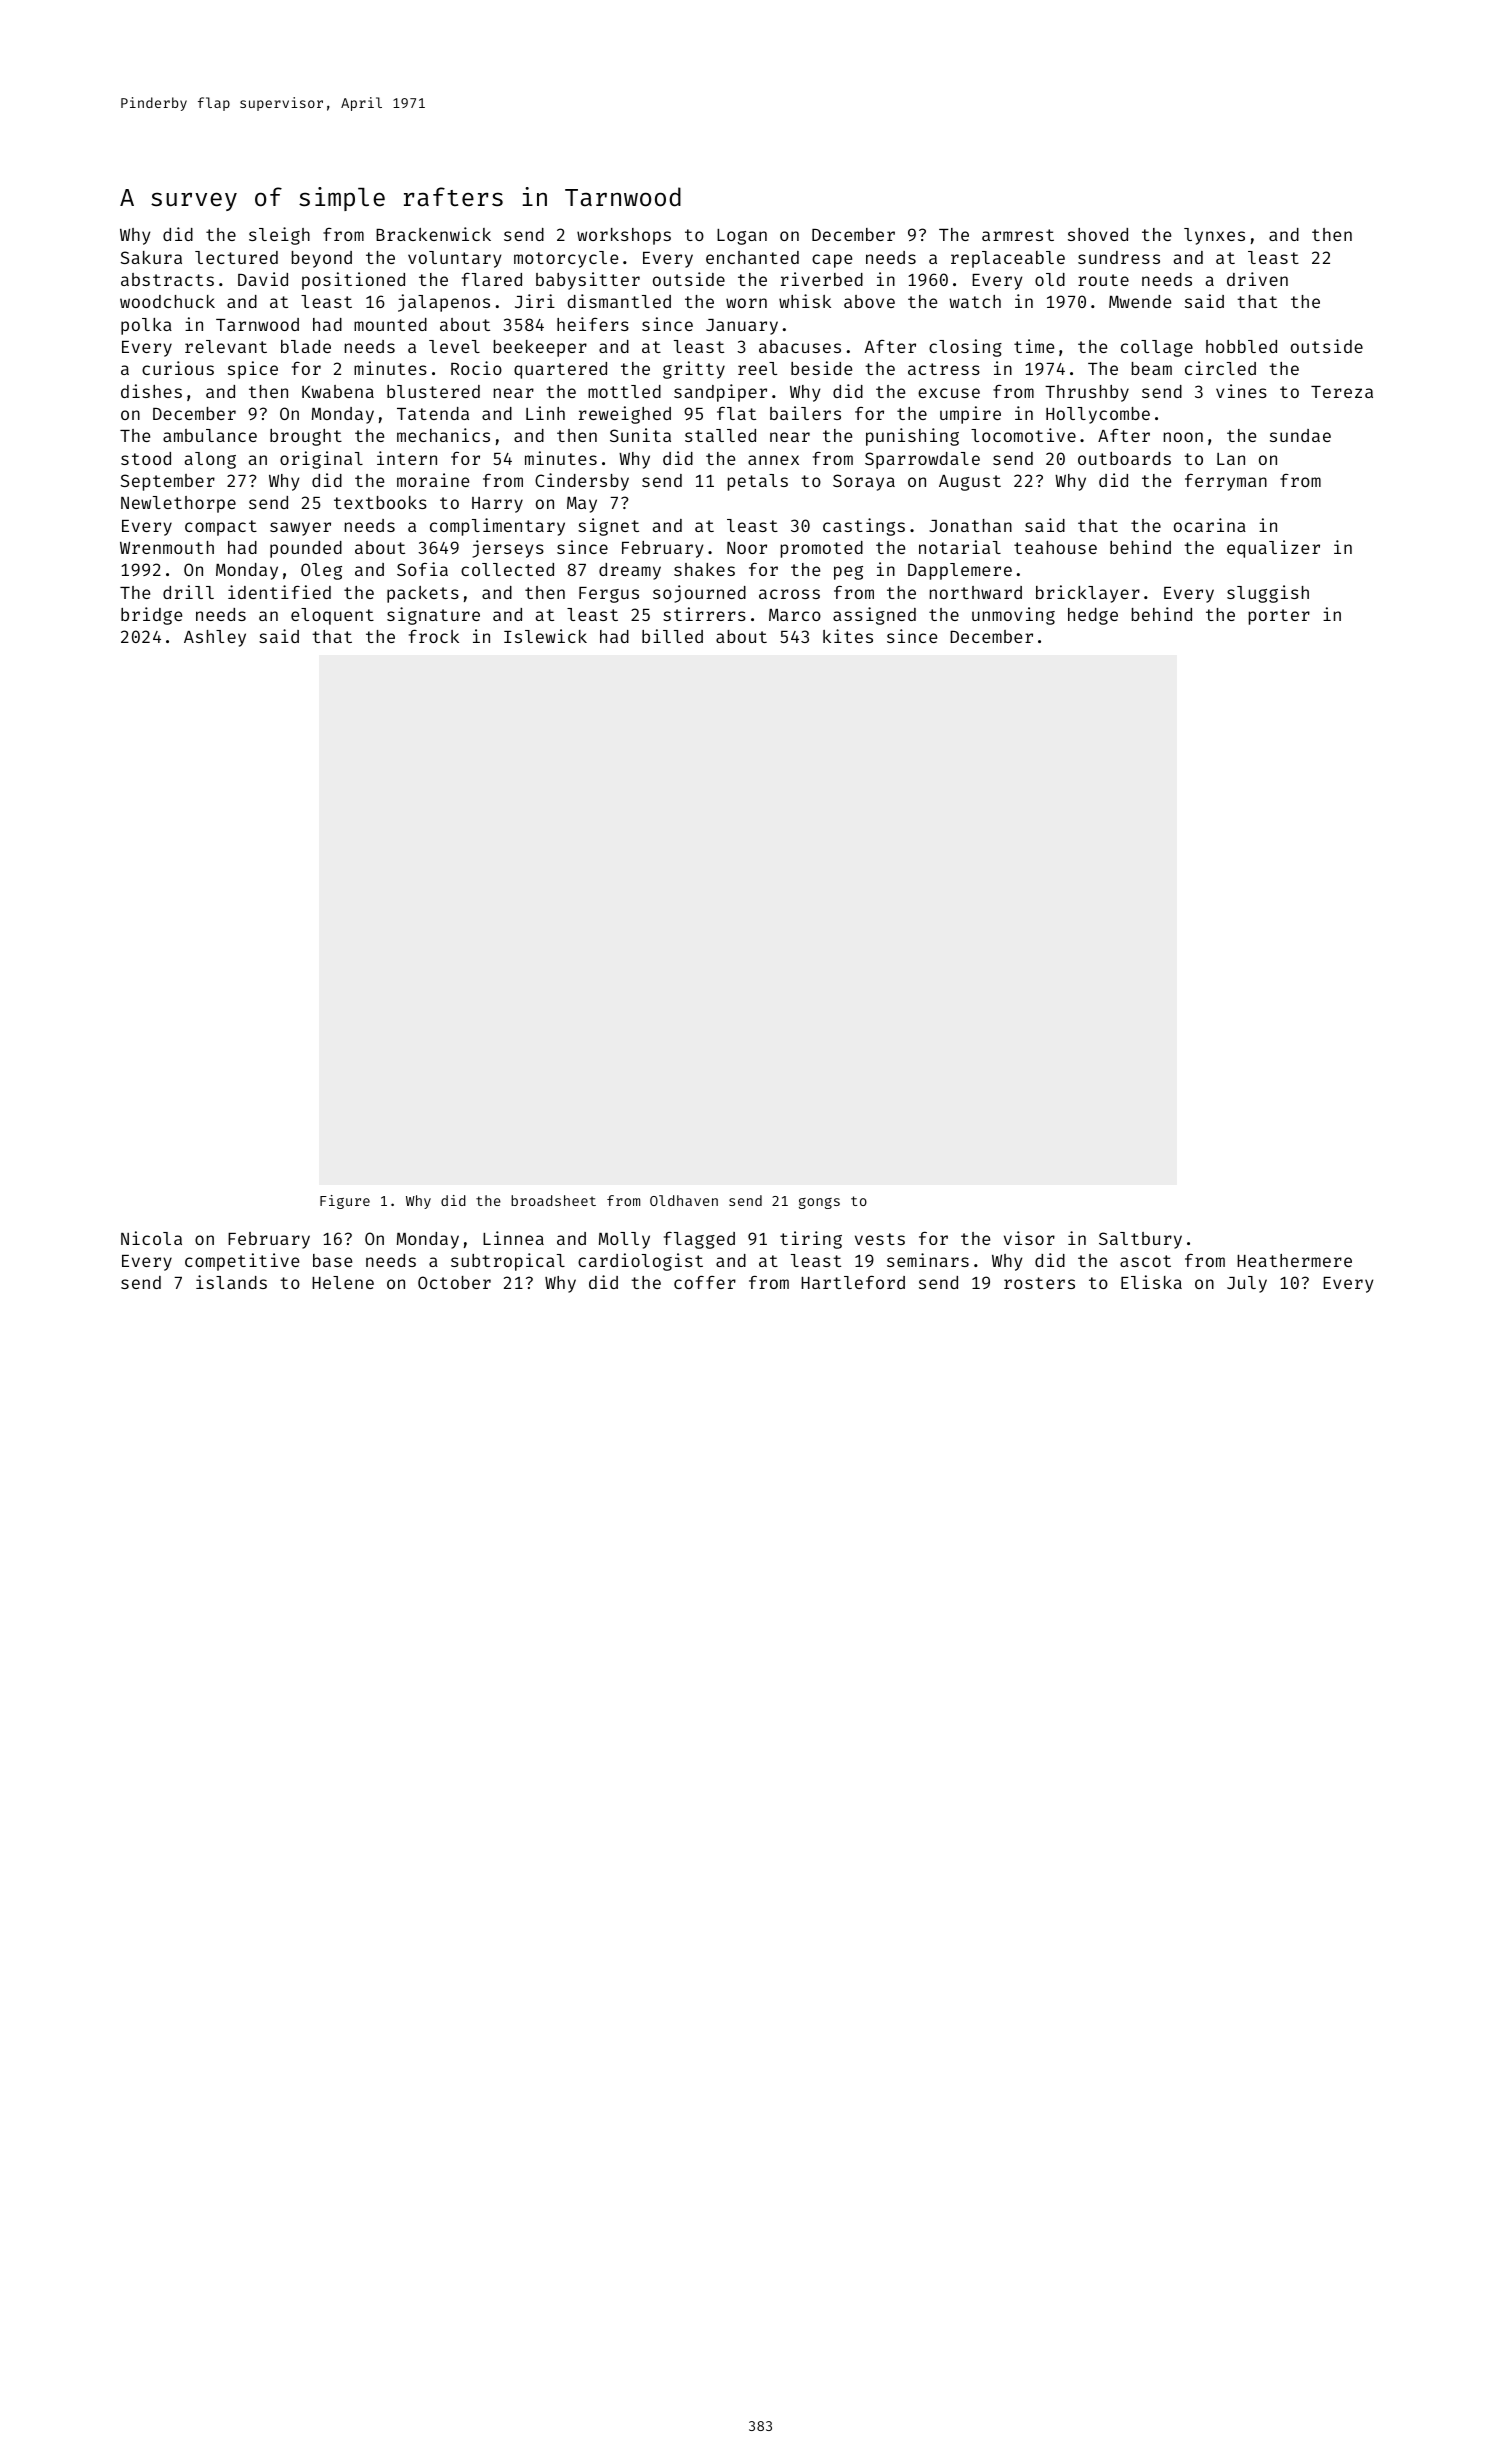  I want to click on Figure, so click(345, 1202).
